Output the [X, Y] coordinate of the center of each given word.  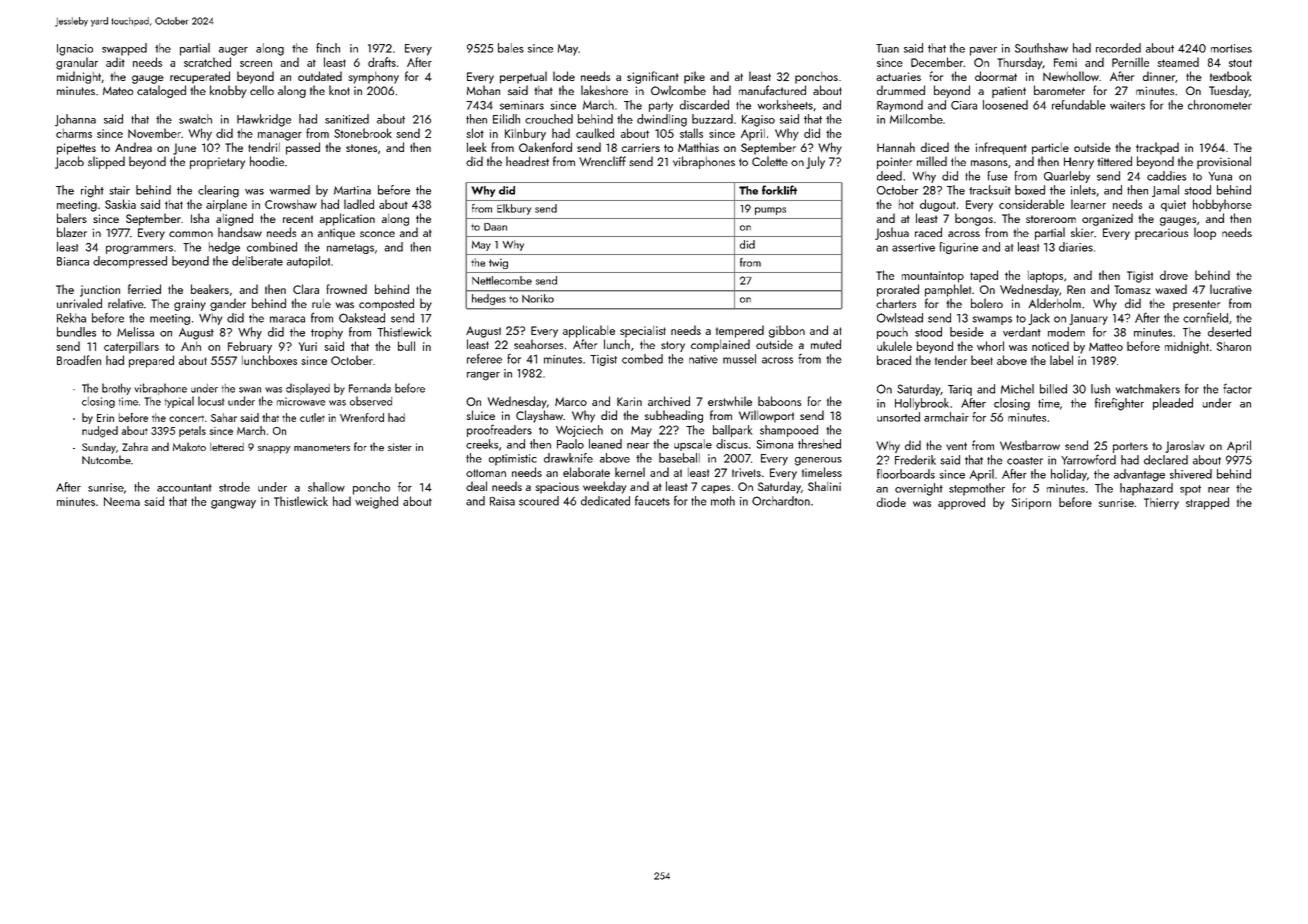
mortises [1231, 48]
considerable [1031, 204]
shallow [326, 487]
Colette [770, 161]
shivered [1191, 474]
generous [818, 461]
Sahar [224, 417]
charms [74, 133]
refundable [1079, 105]
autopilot [308, 262]
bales [511, 48]
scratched [207, 62]
